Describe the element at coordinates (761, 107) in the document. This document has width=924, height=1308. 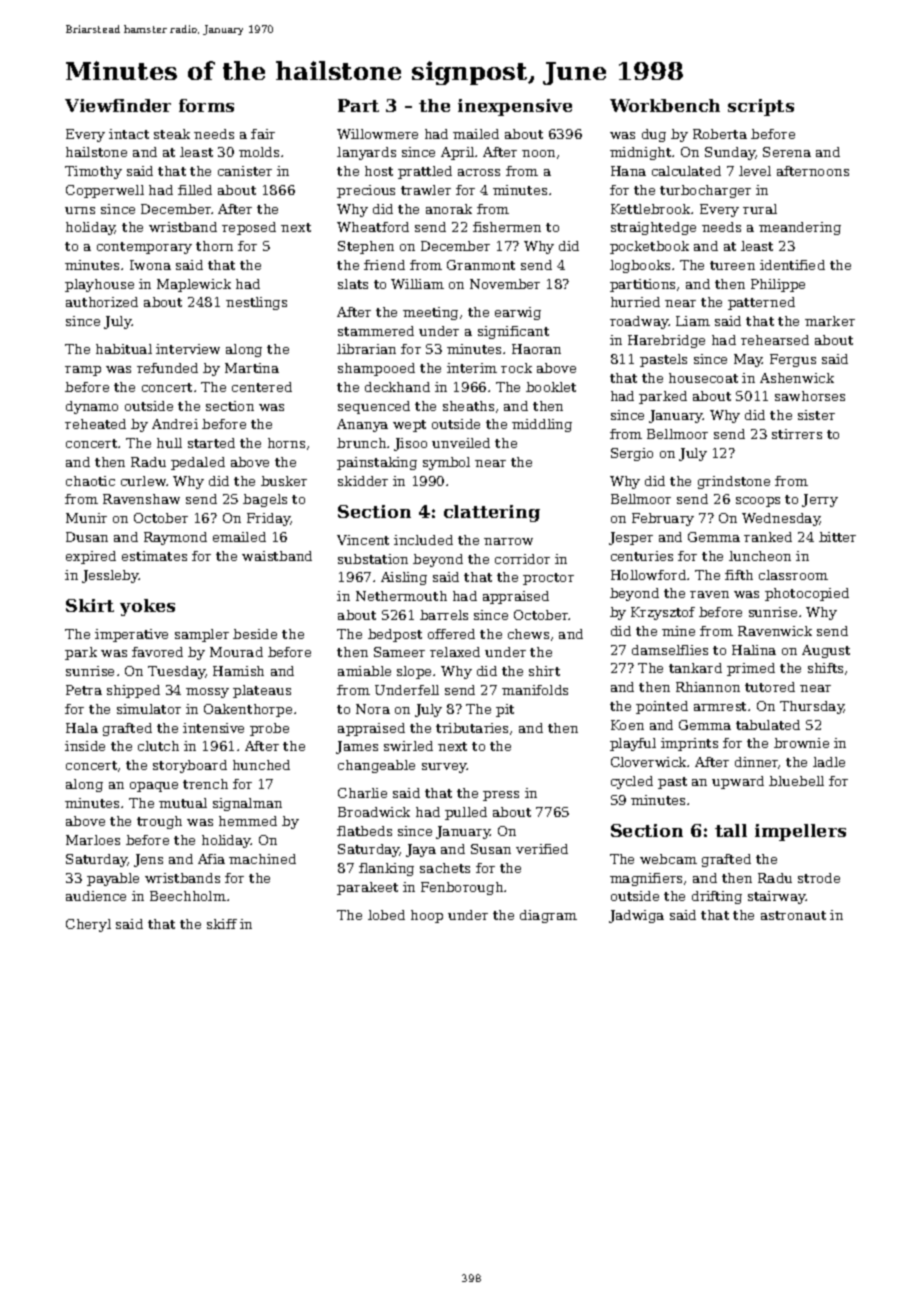
I see `scripts` at that location.
